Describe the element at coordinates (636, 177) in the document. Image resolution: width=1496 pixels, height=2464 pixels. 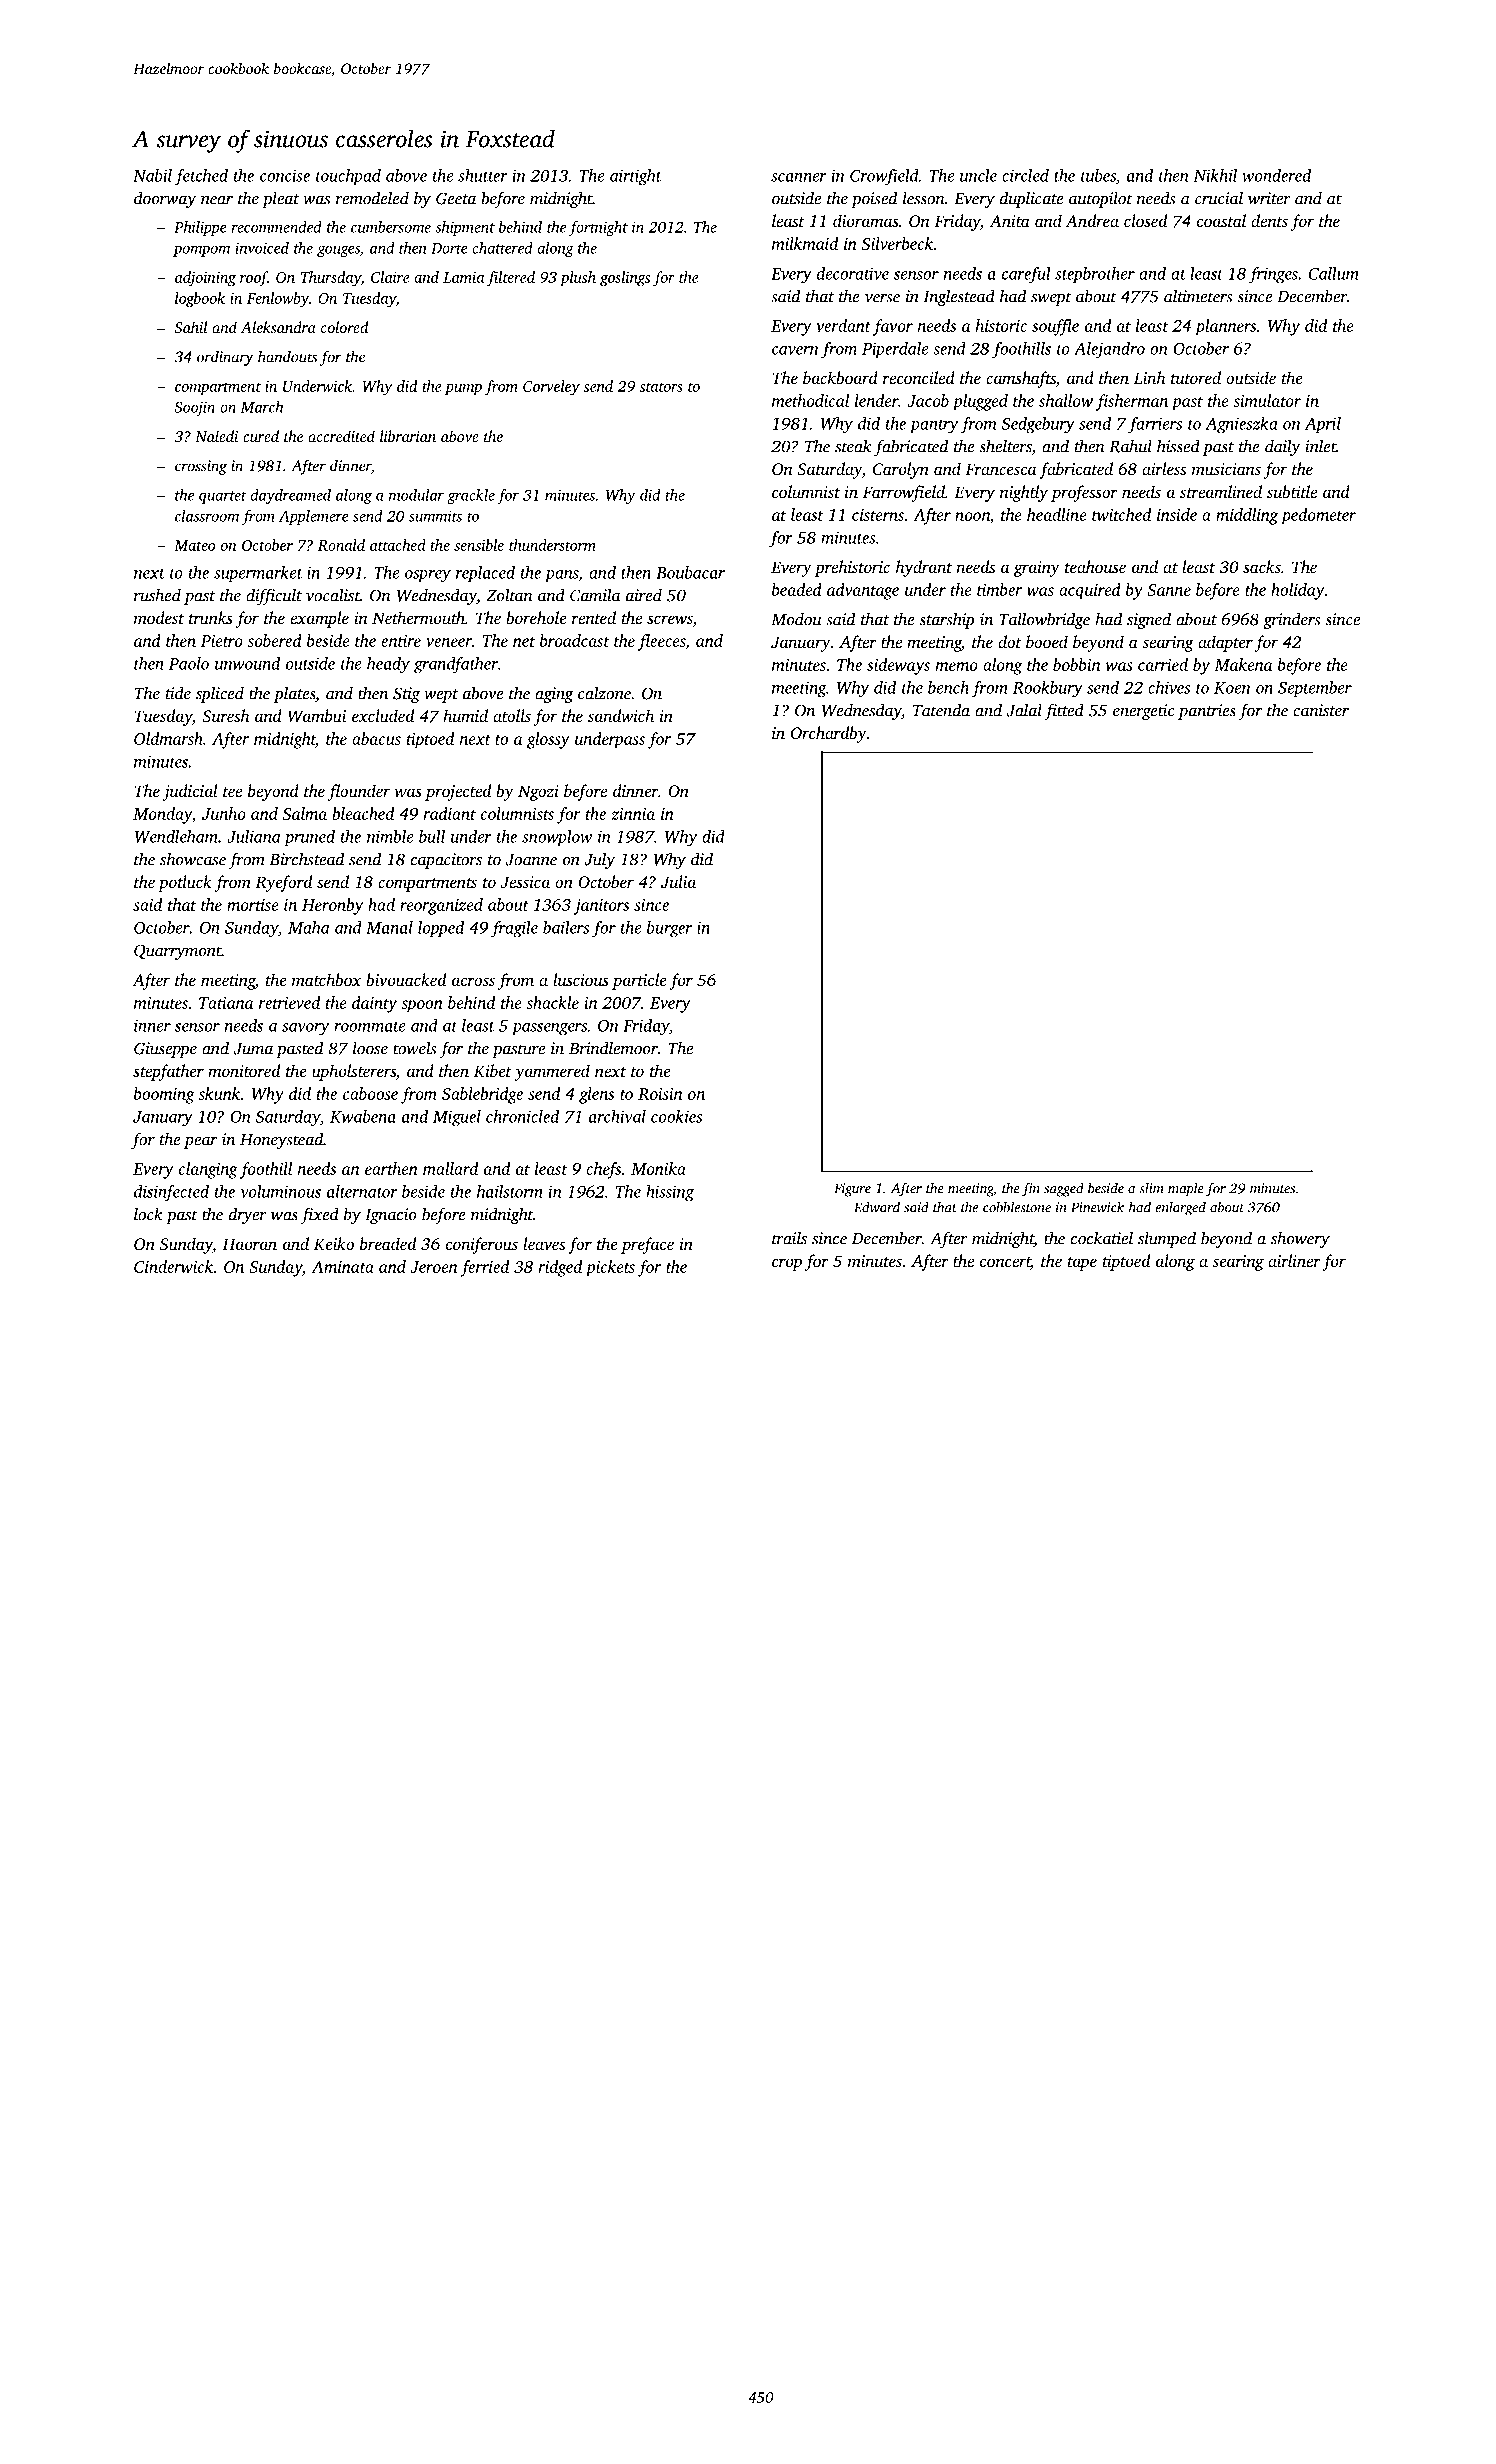
I see `airtight` at that location.
